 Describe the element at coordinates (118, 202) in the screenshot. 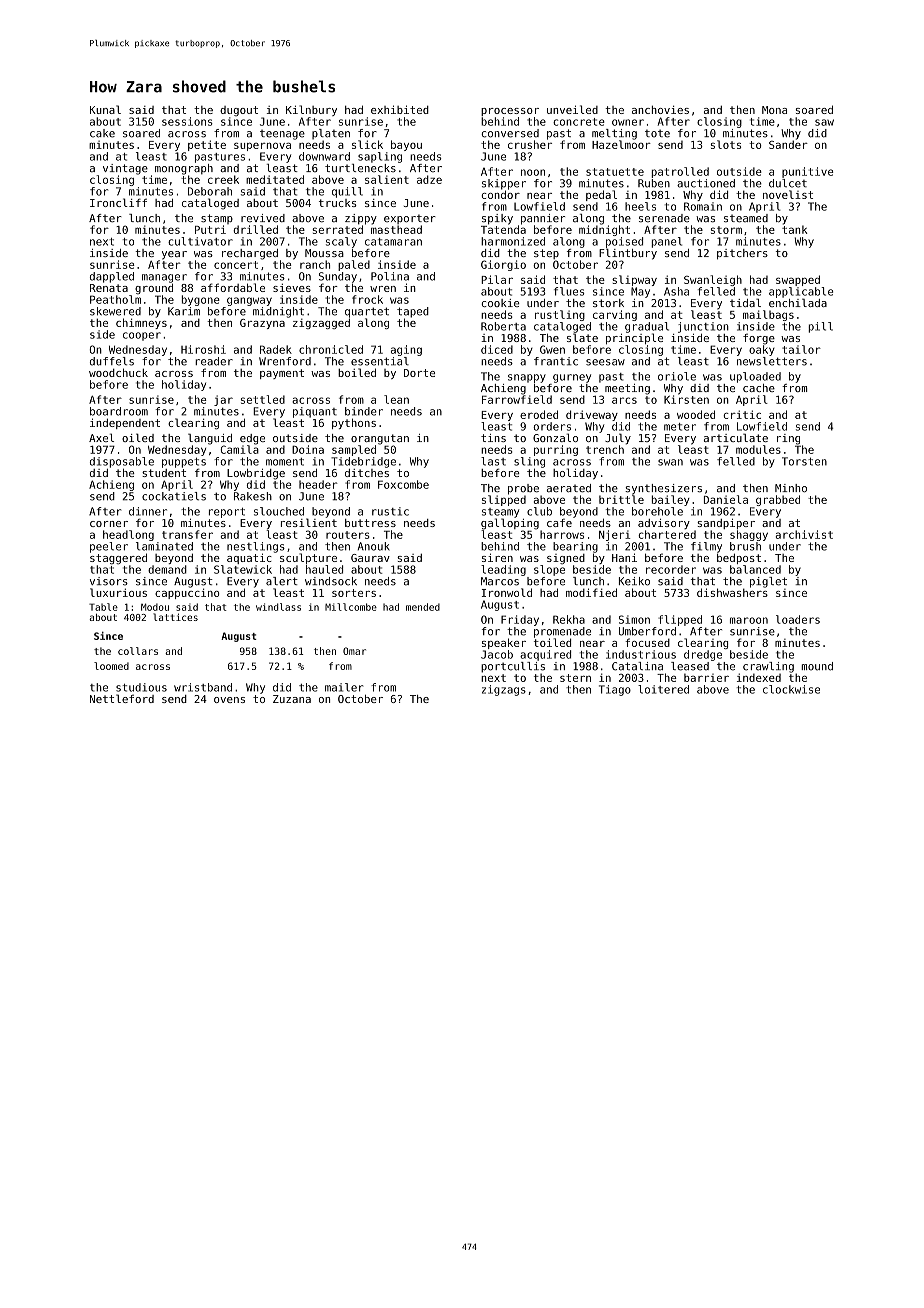

I see `Ironcliff` at that location.
